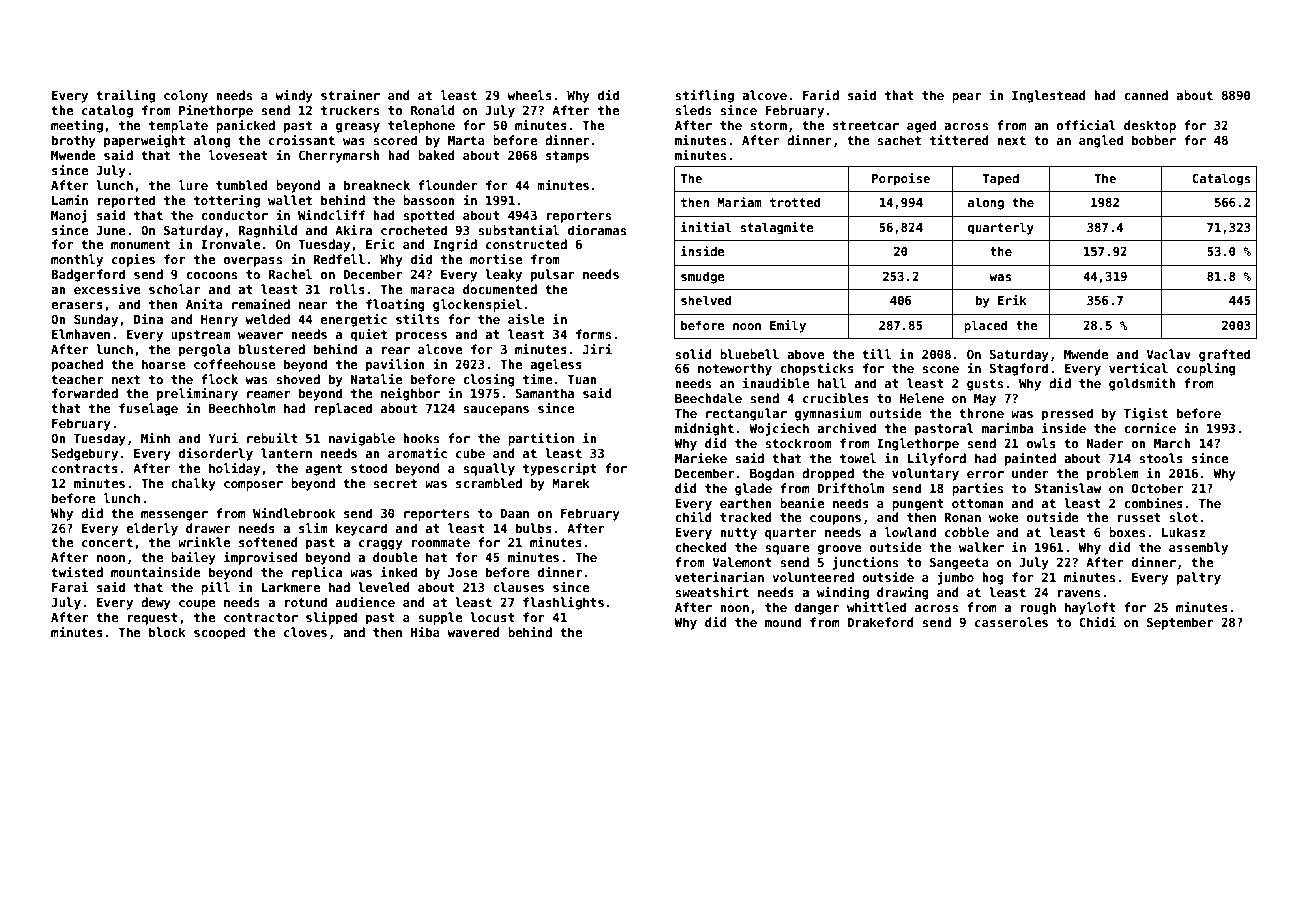 This page has height=924, width=1308. Describe the element at coordinates (981, 547) in the page. I see `walker` at that location.
